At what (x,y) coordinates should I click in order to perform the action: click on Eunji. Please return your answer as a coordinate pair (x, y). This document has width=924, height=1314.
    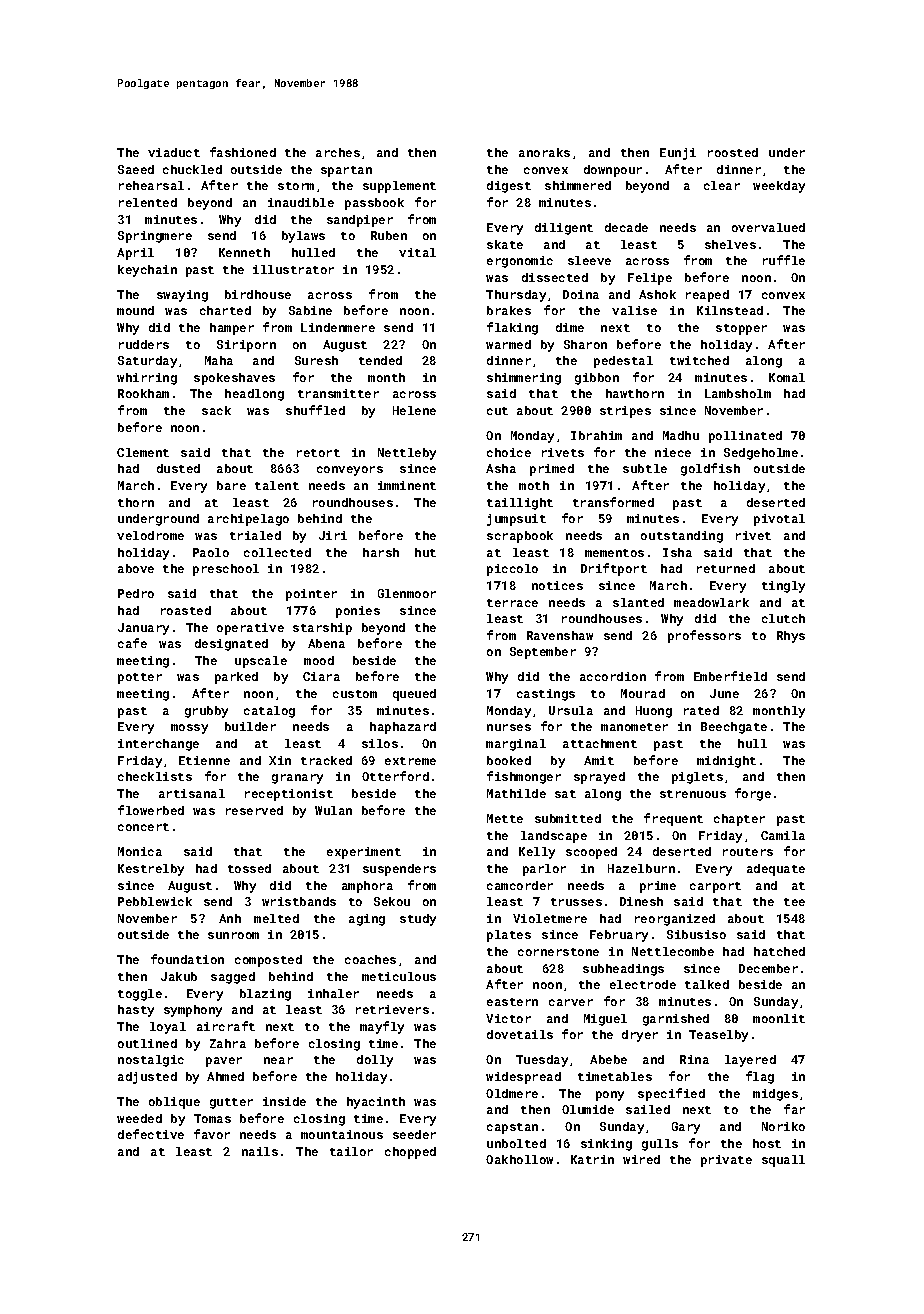
    Looking at the image, I should click on (678, 154).
